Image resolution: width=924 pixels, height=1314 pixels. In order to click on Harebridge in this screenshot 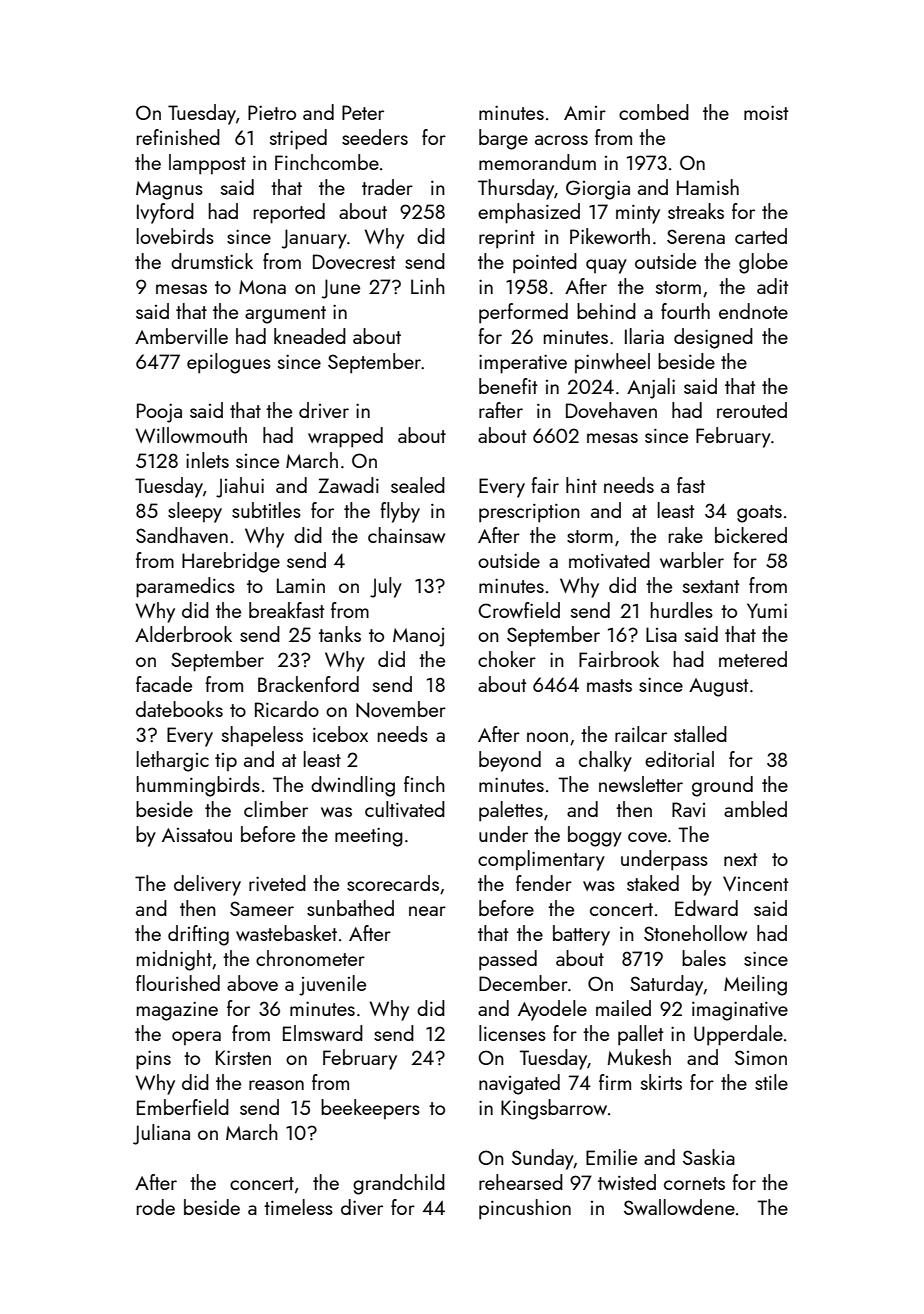, I will do `click(231, 562)`.
